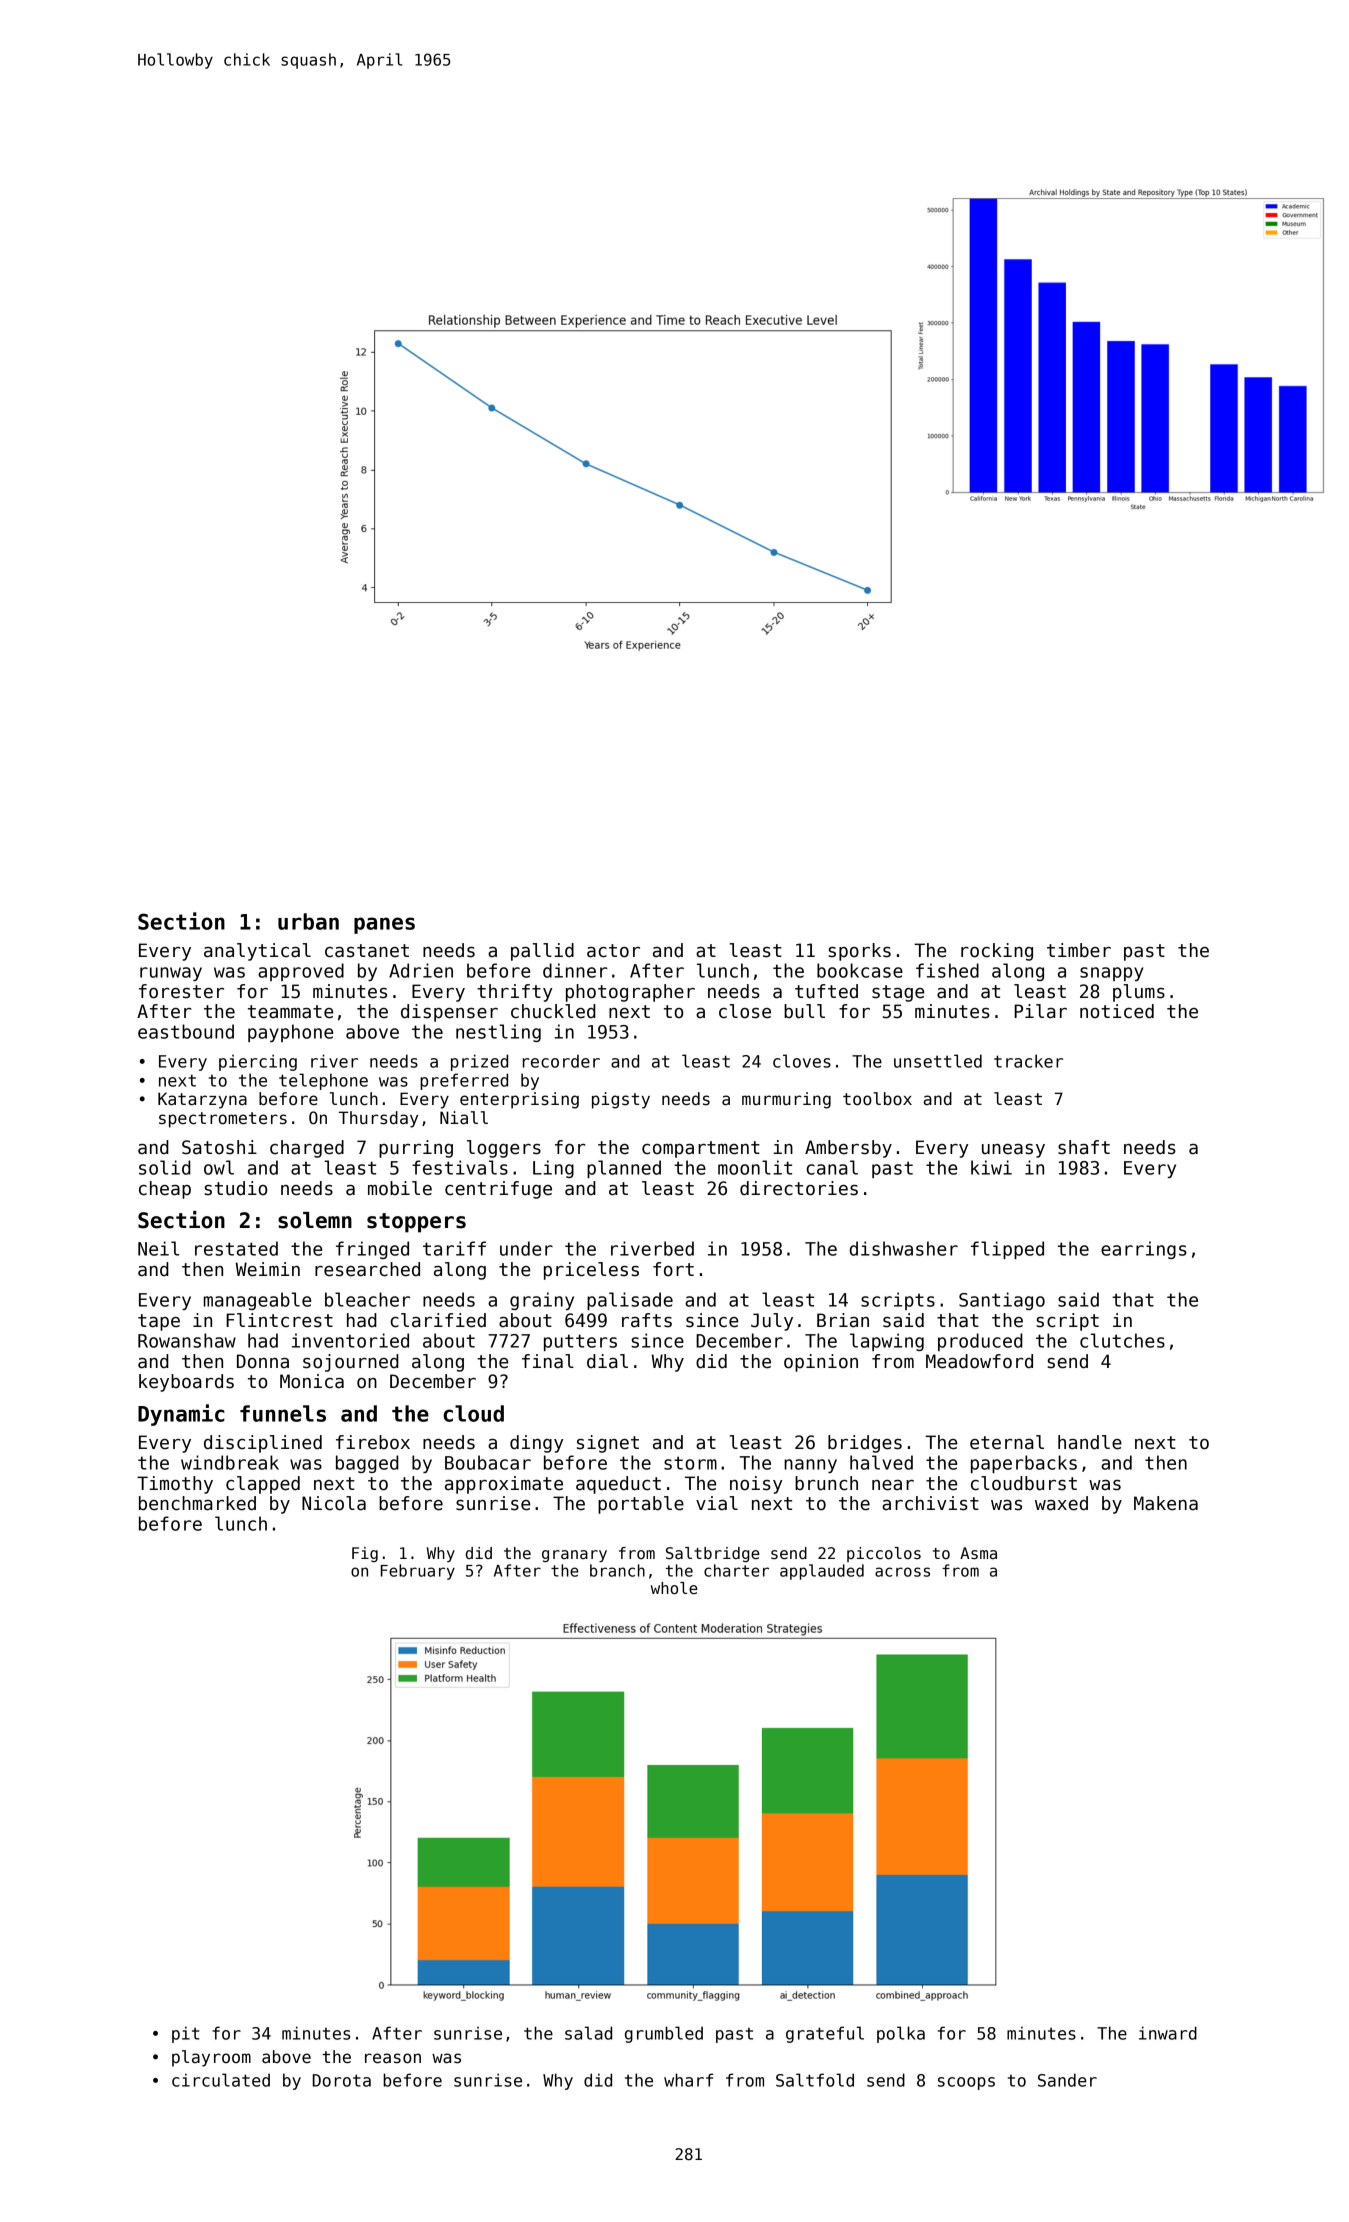 The image size is (1349, 2222). What do you see at coordinates (342, 2080) in the screenshot?
I see `Dorota` at bounding box center [342, 2080].
